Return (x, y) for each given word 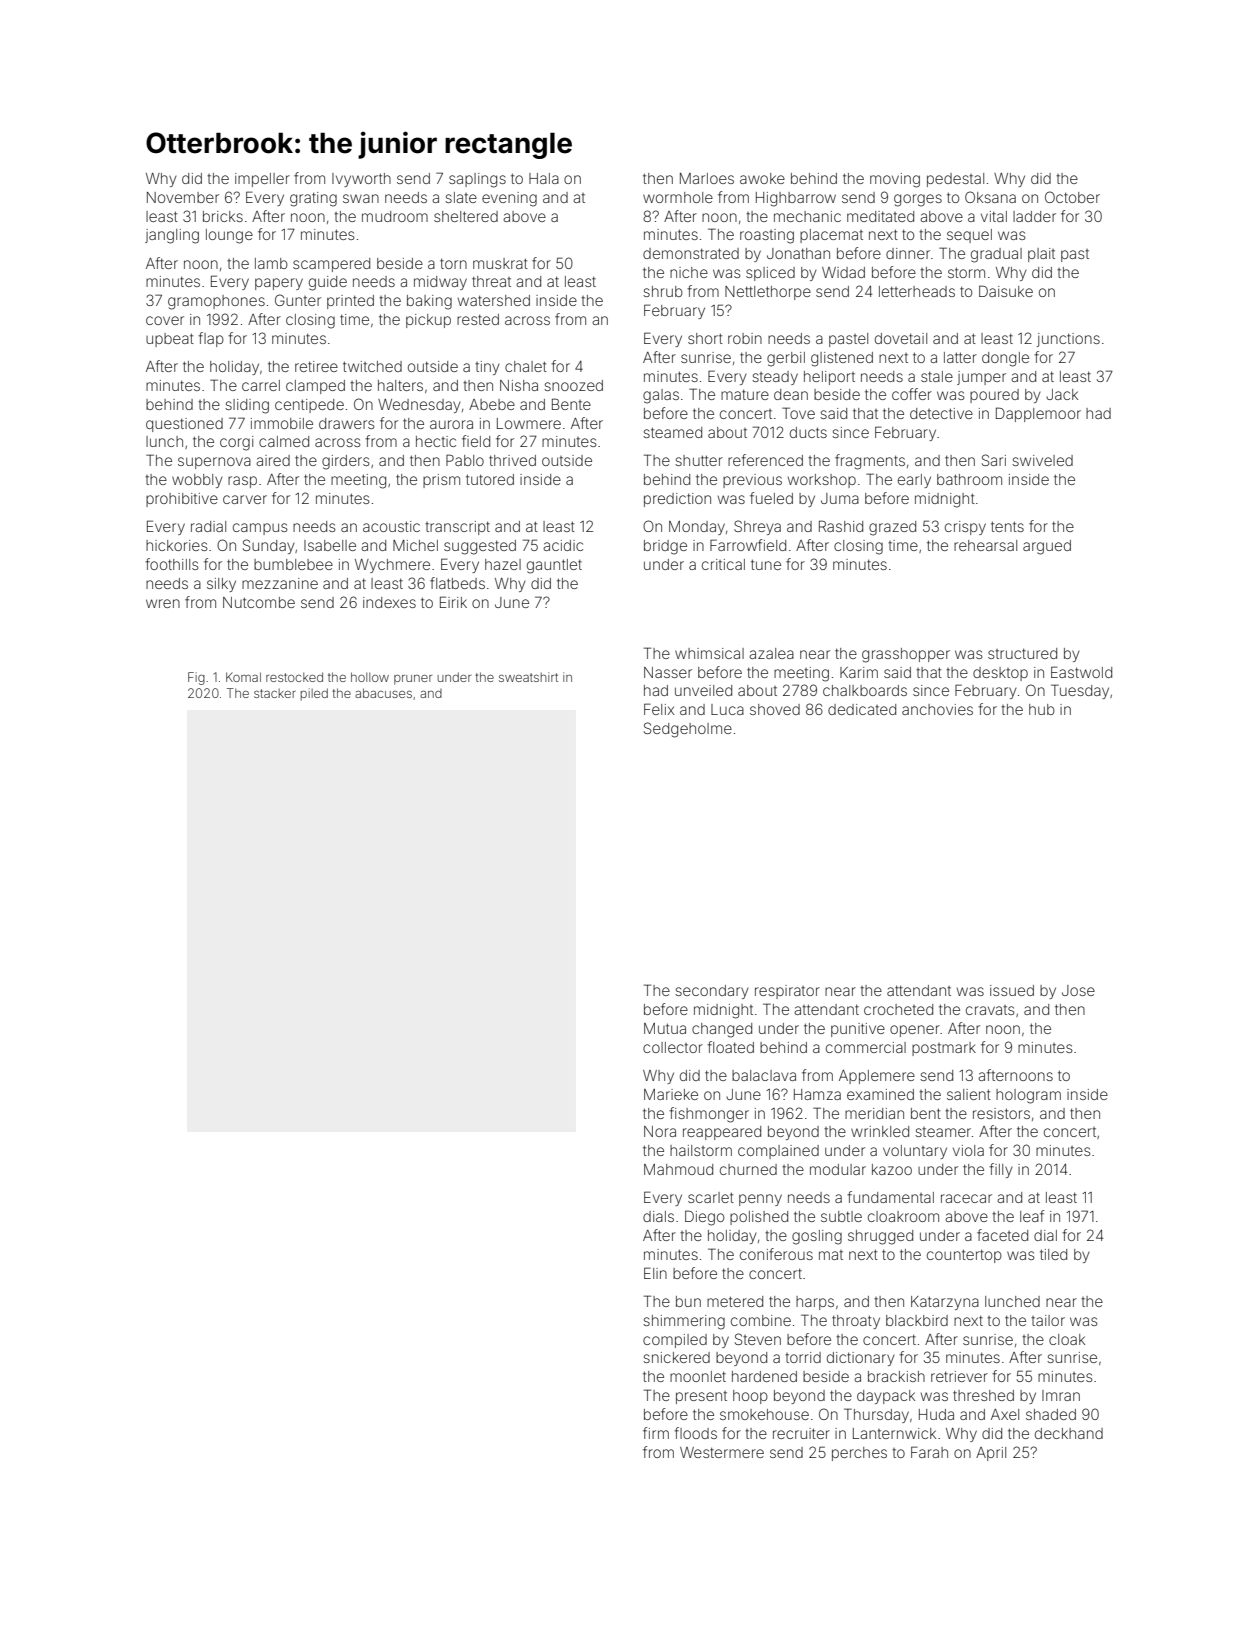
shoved (775, 709)
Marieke (671, 1094)
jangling (172, 236)
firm (656, 1433)
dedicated (862, 709)
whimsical (709, 653)
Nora (660, 1131)
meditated (880, 216)
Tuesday (1080, 691)
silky (221, 585)
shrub (663, 291)
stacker (275, 693)
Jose (1078, 990)
